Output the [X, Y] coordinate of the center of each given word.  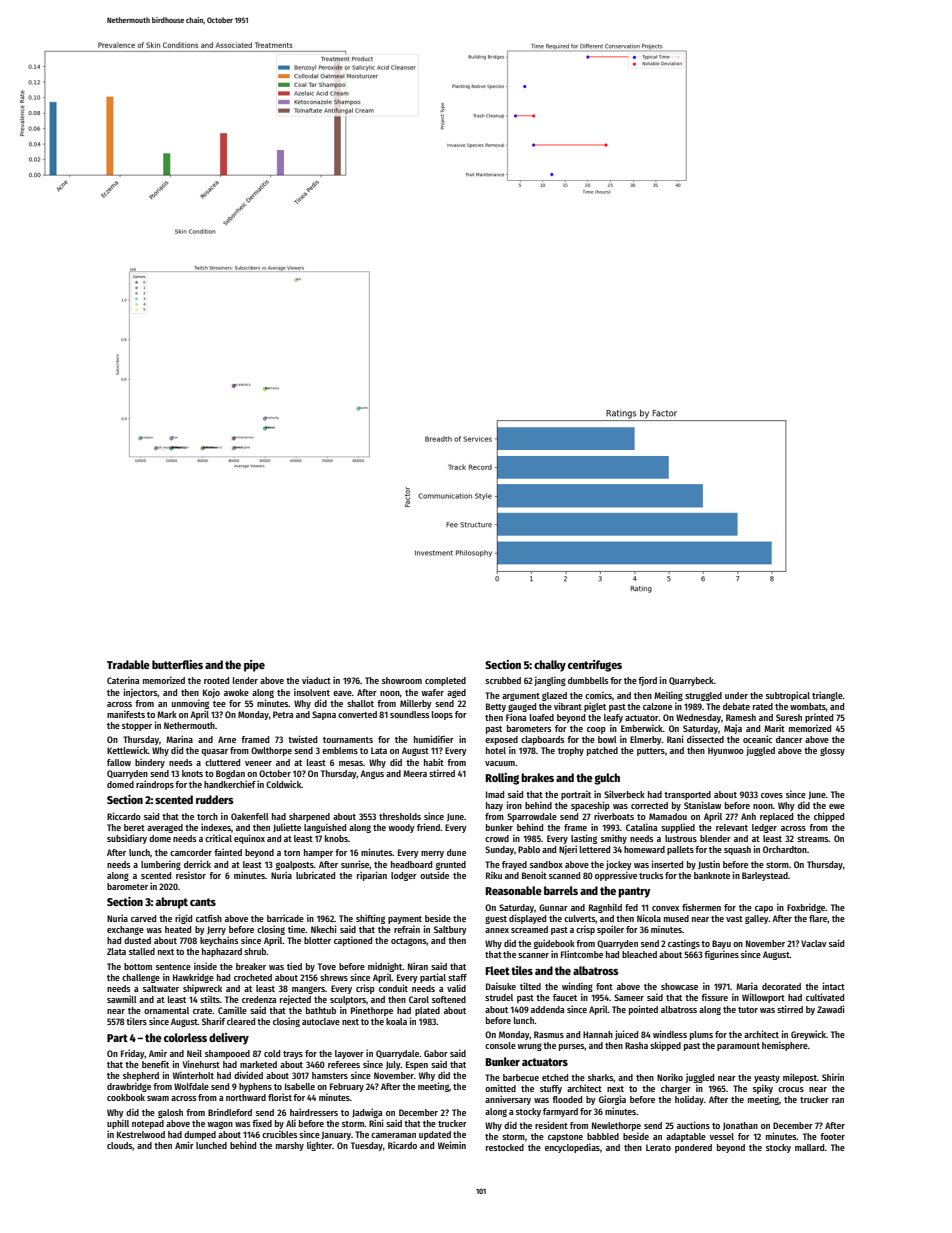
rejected [295, 1000]
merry [432, 854]
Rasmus [549, 1034]
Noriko [670, 1077]
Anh [748, 816]
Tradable [128, 664]
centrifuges [595, 666]
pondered [693, 1148]
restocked [505, 1147]
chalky [550, 666]
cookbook [126, 1097]
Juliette [287, 827]
